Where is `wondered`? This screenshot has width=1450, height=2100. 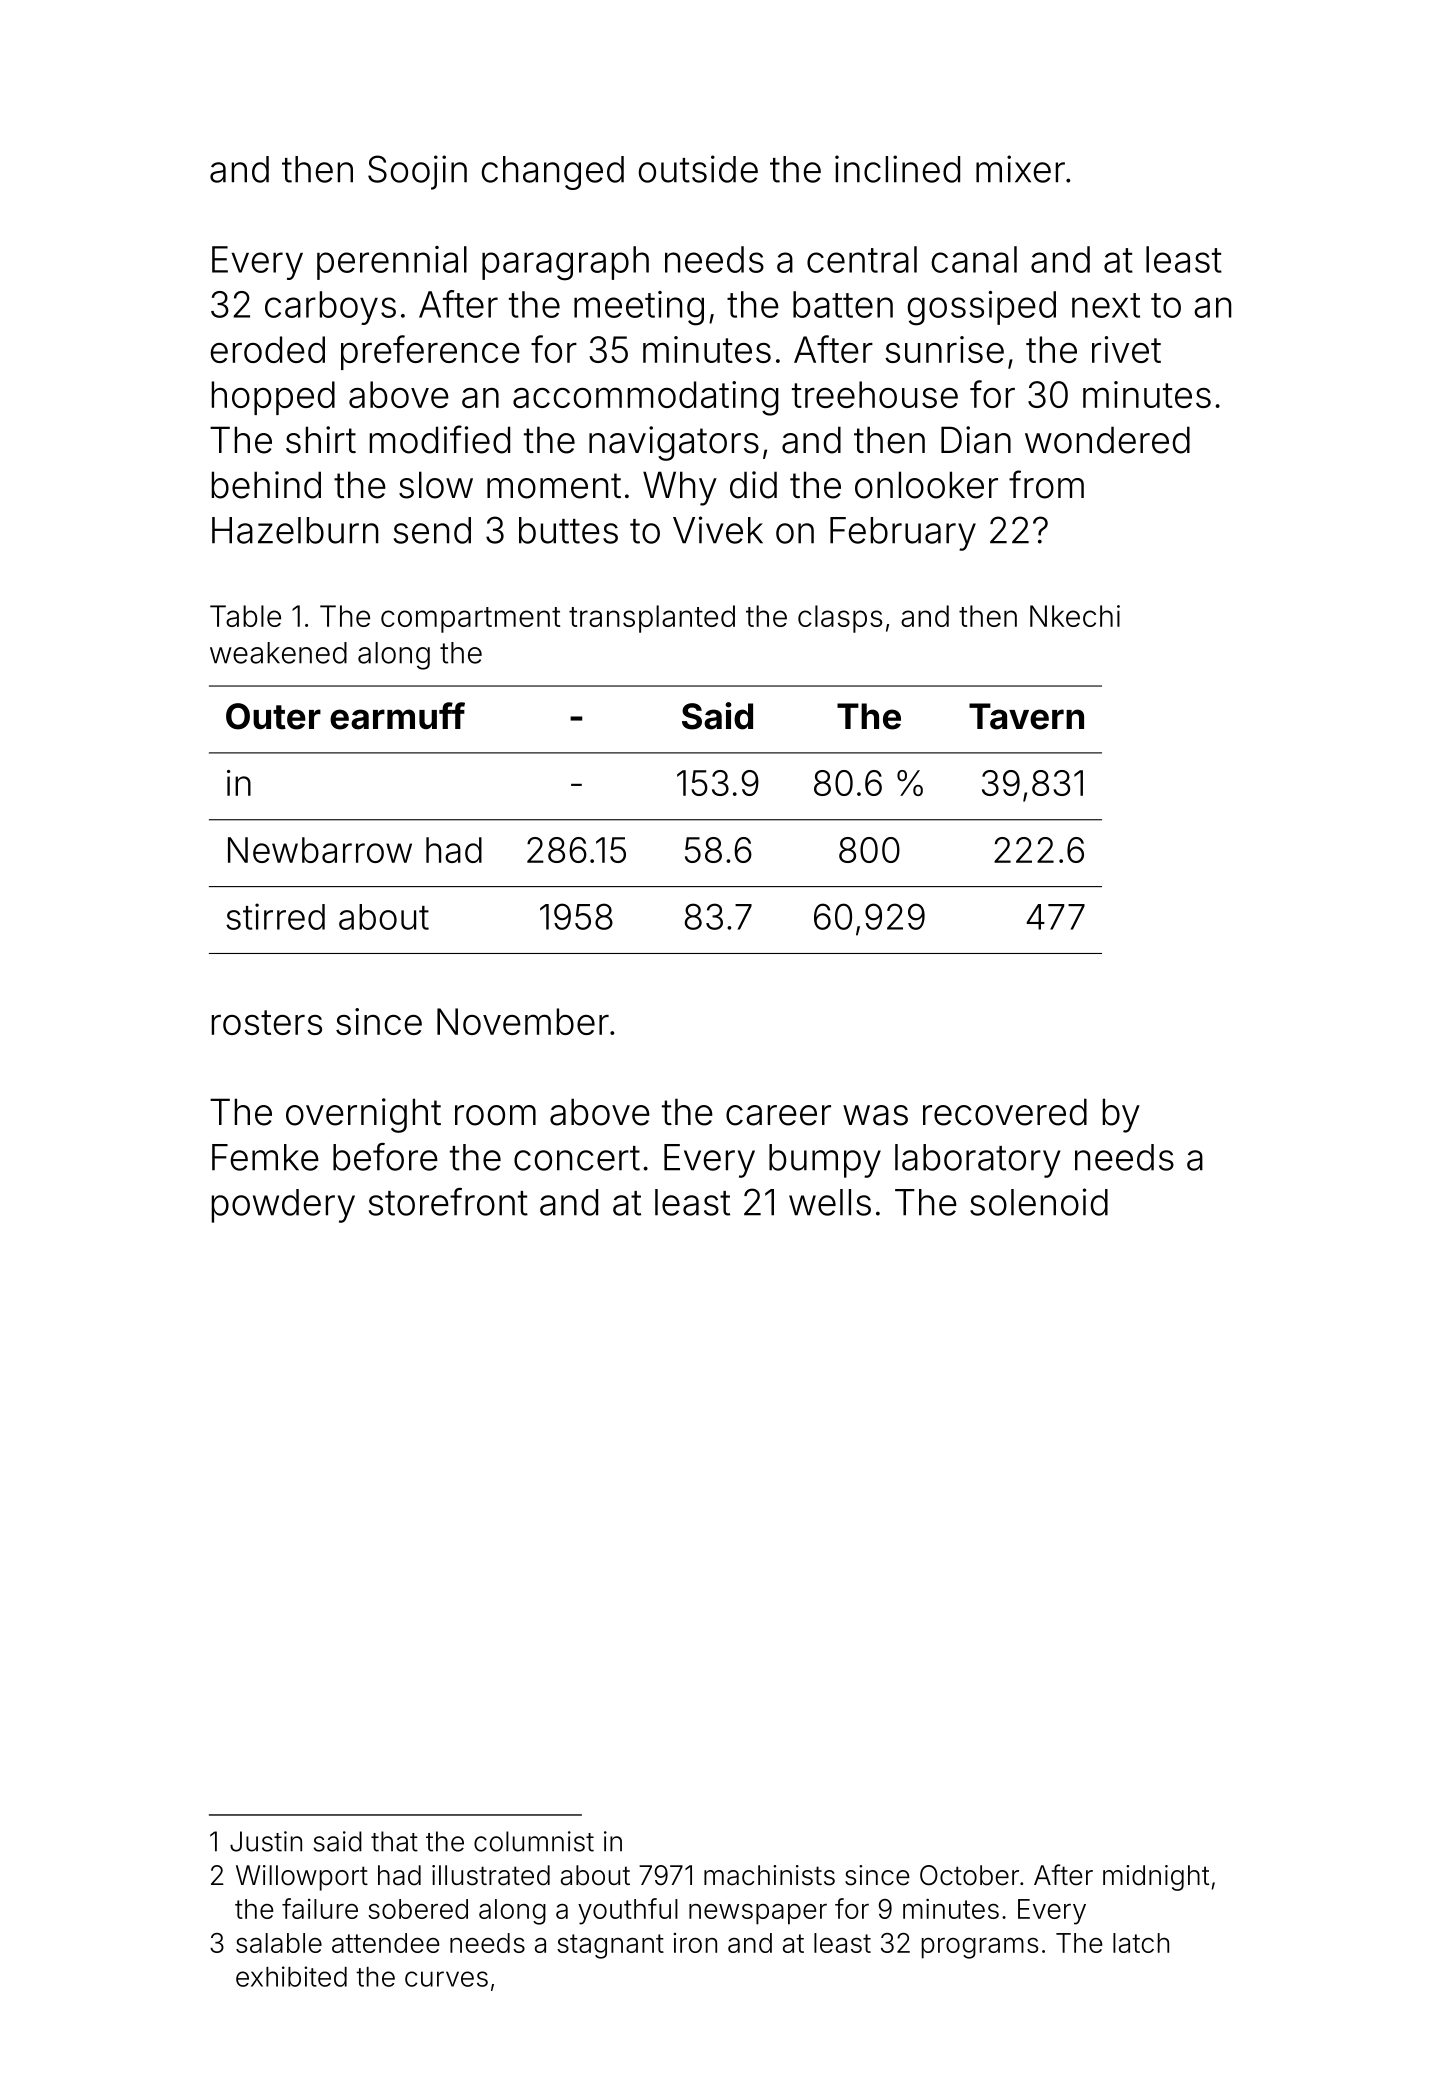 wondered is located at coordinates (1107, 440).
